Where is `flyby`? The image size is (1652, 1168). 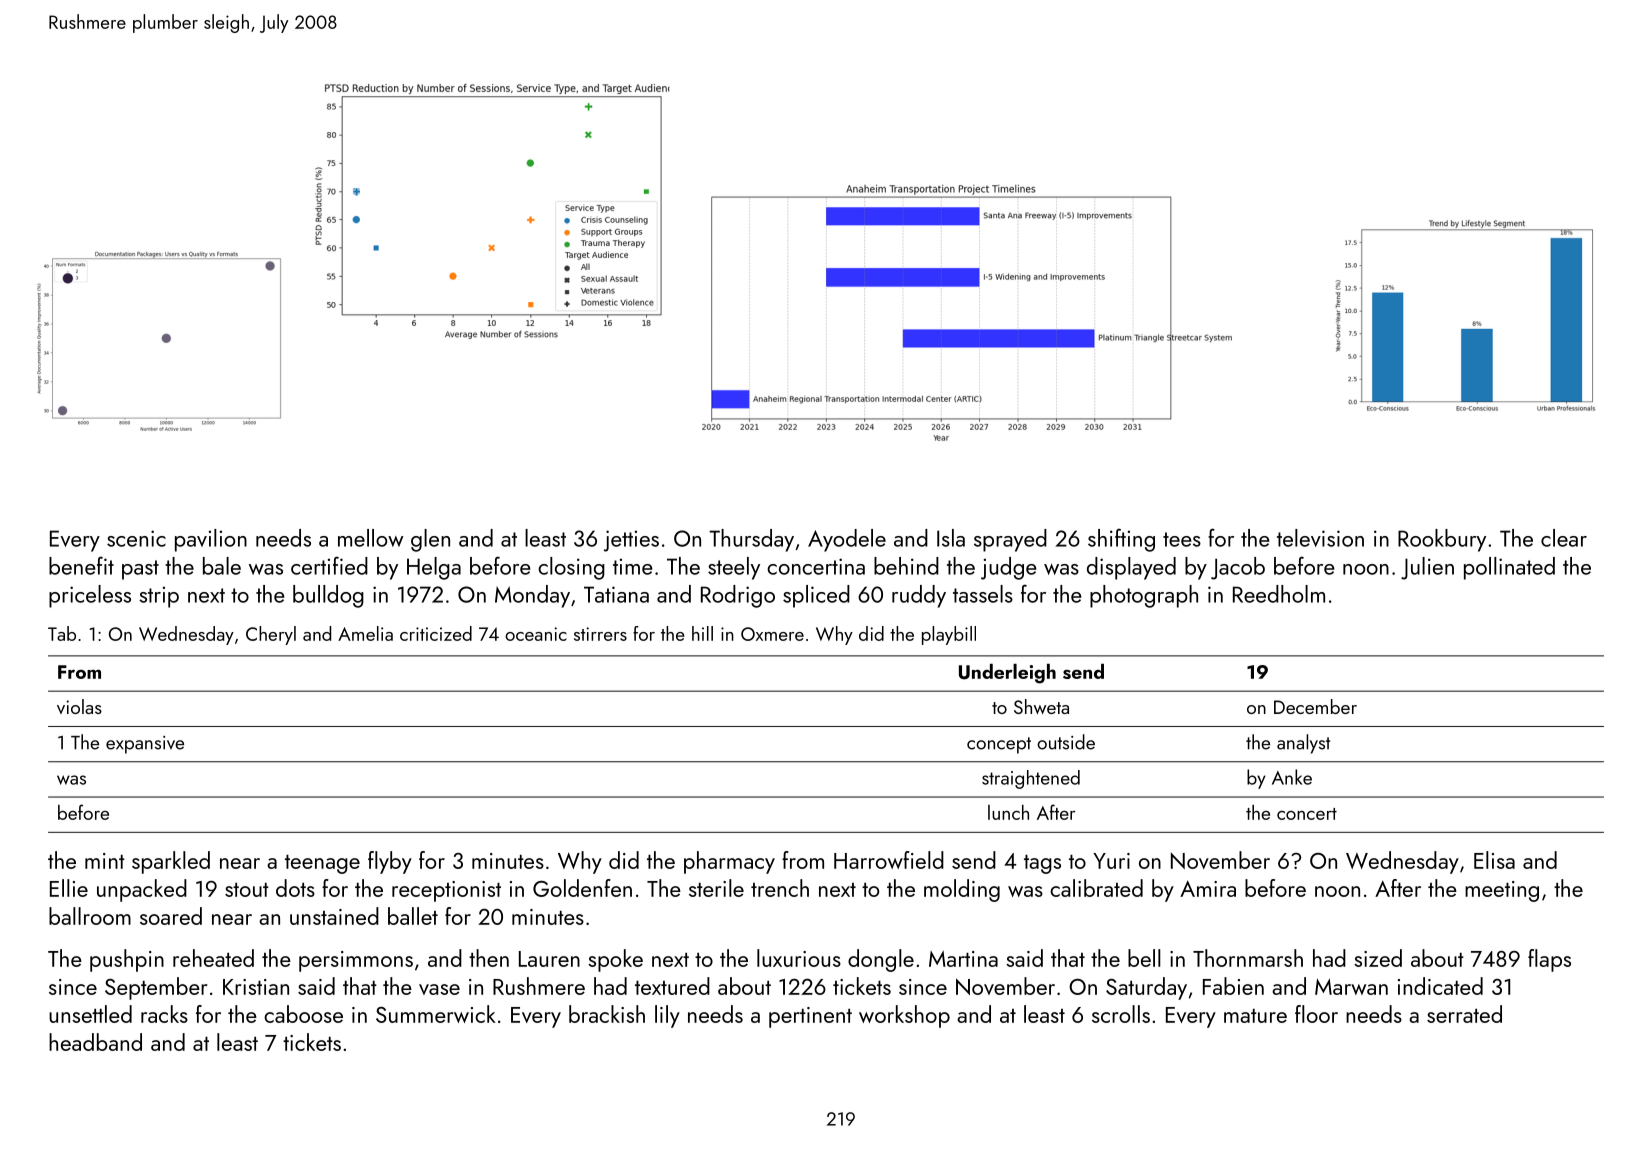 flyby is located at coordinates (390, 862).
